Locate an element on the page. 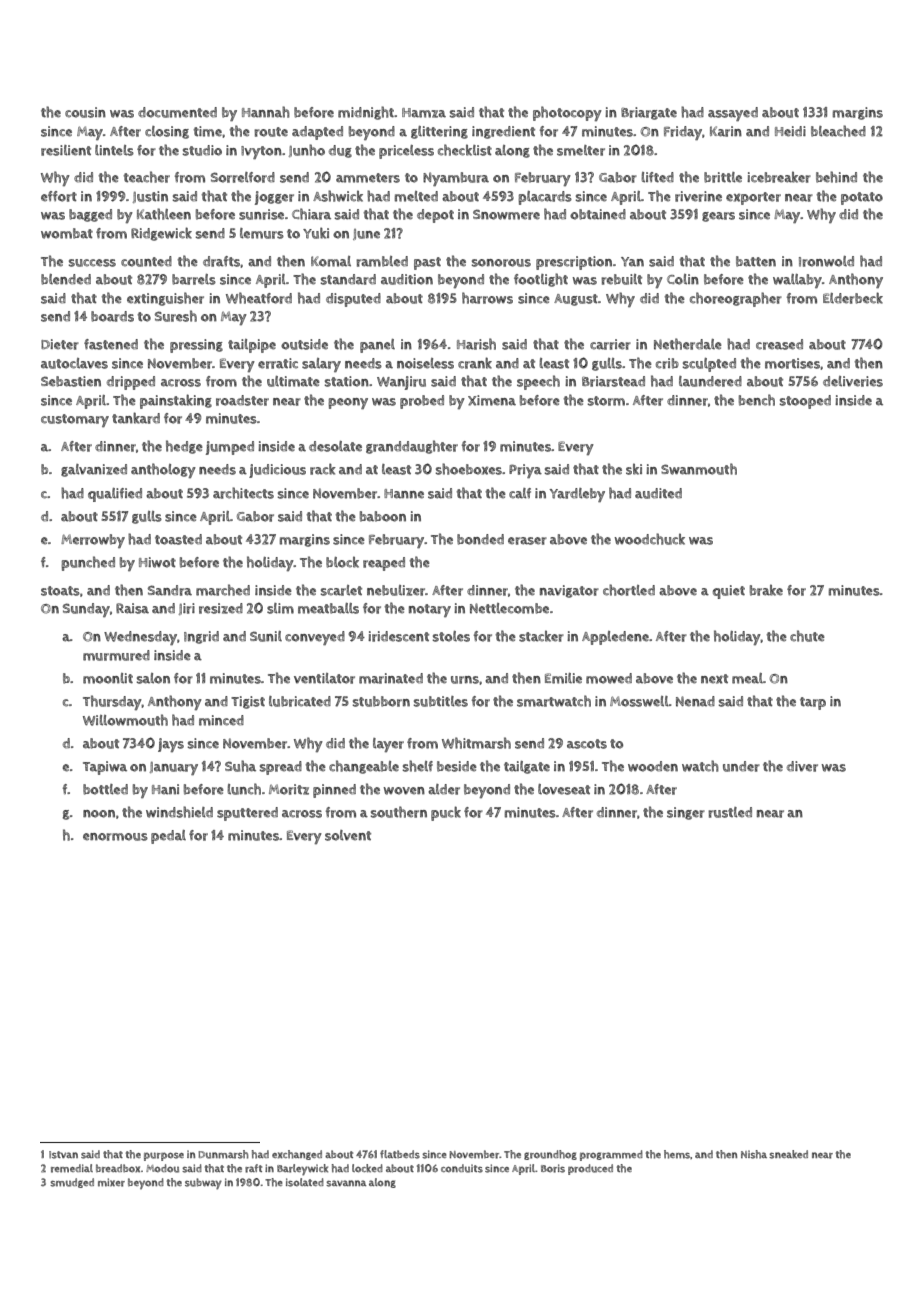  wallaby is located at coordinates (797, 281).
